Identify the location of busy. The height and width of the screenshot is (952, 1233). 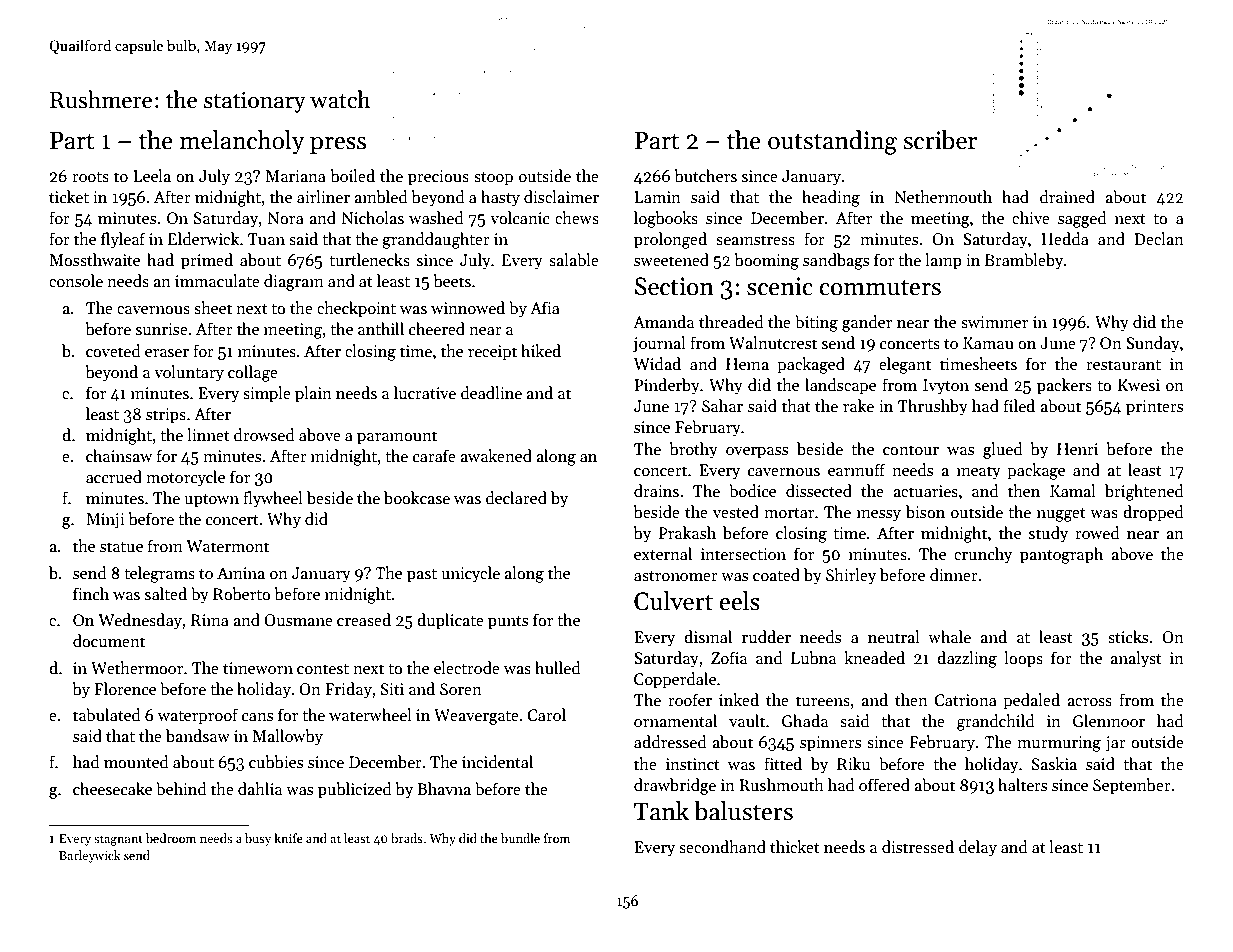
(258, 839).
